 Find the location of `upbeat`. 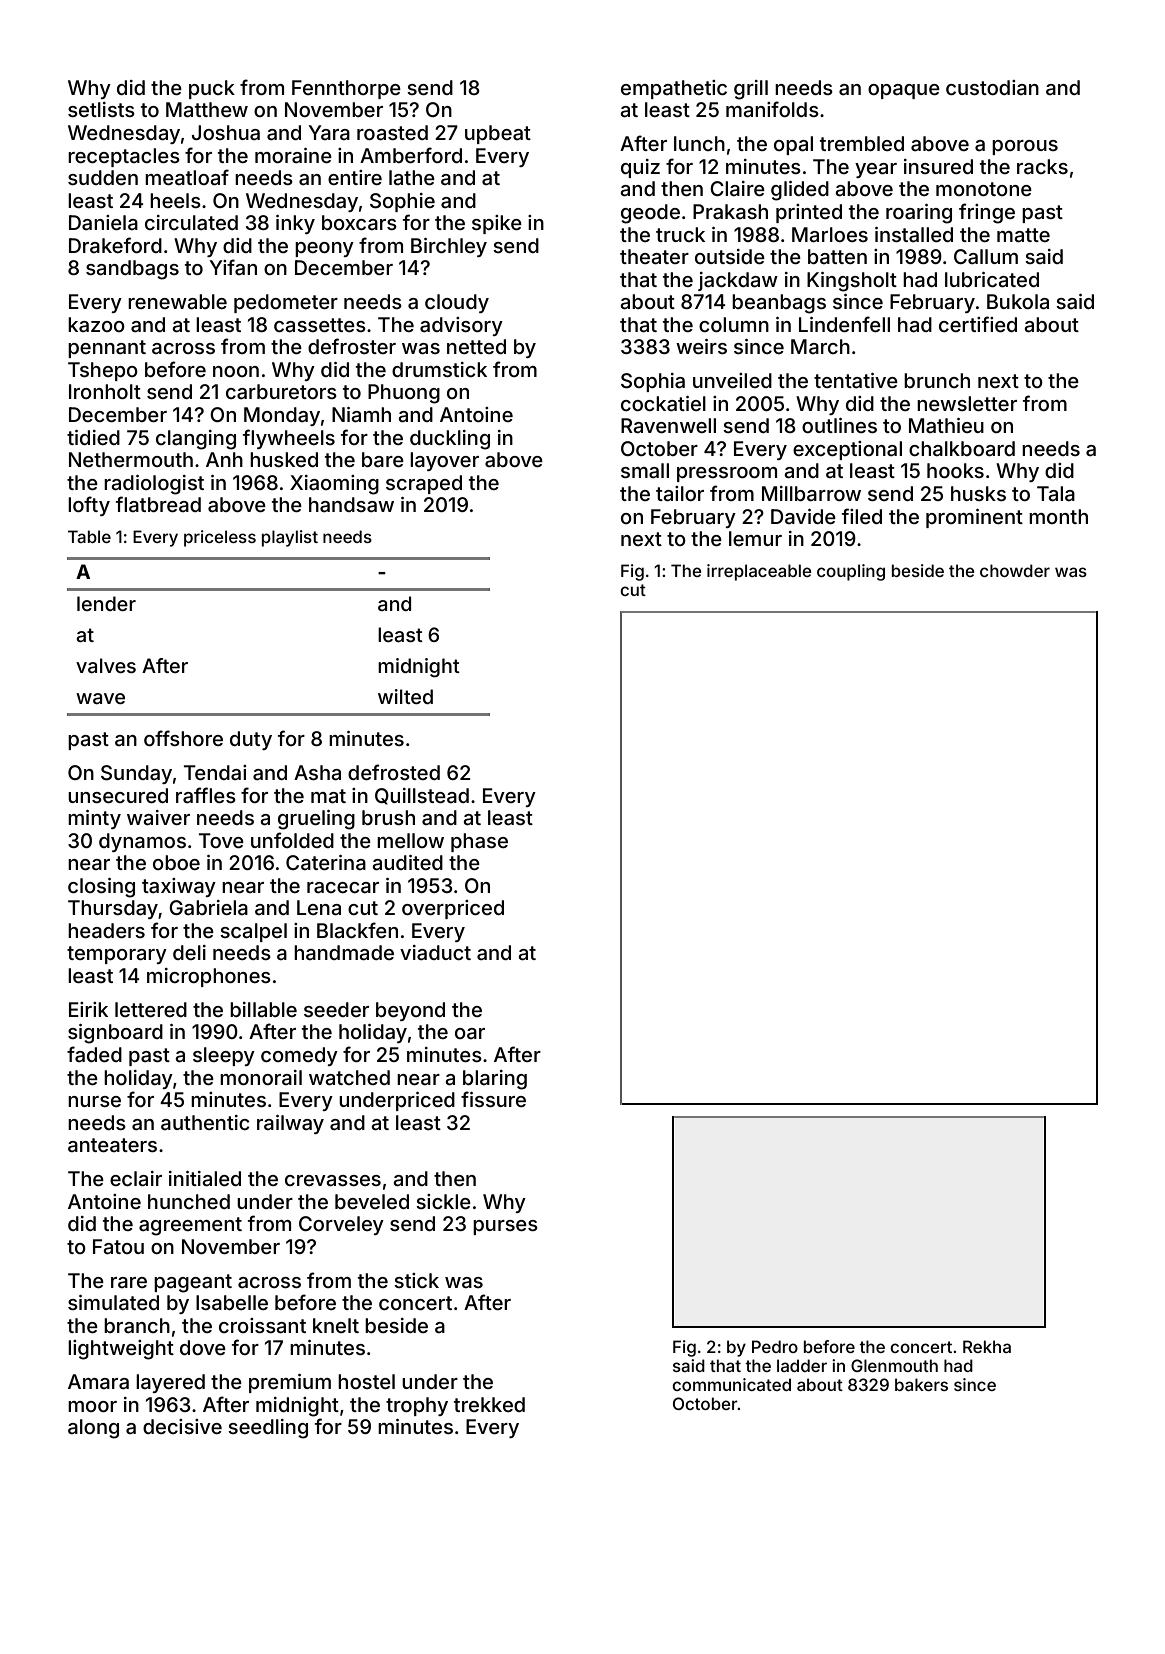

upbeat is located at coordinates (498, 134).
